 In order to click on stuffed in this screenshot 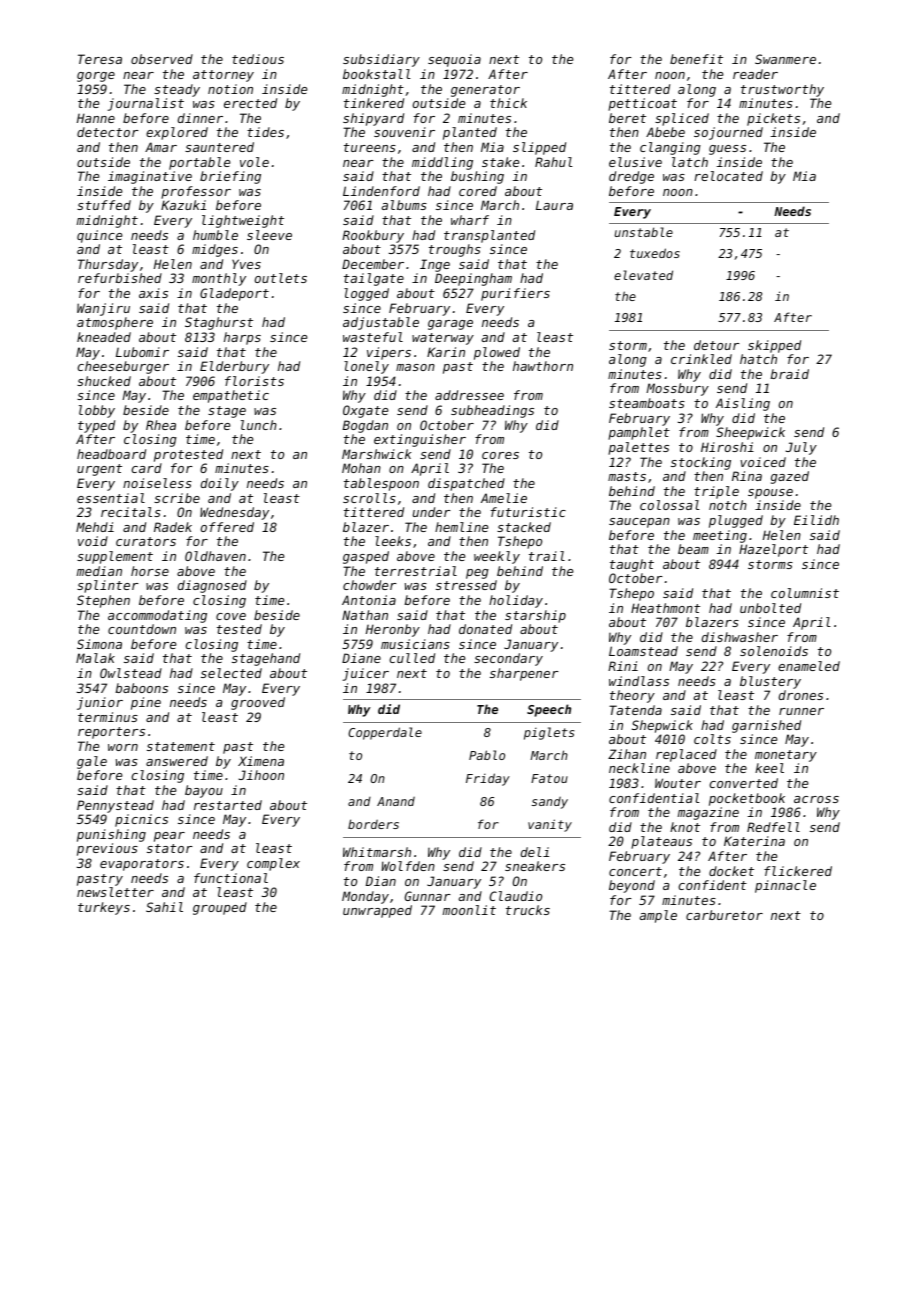, I will do `click(104, 205)`.
